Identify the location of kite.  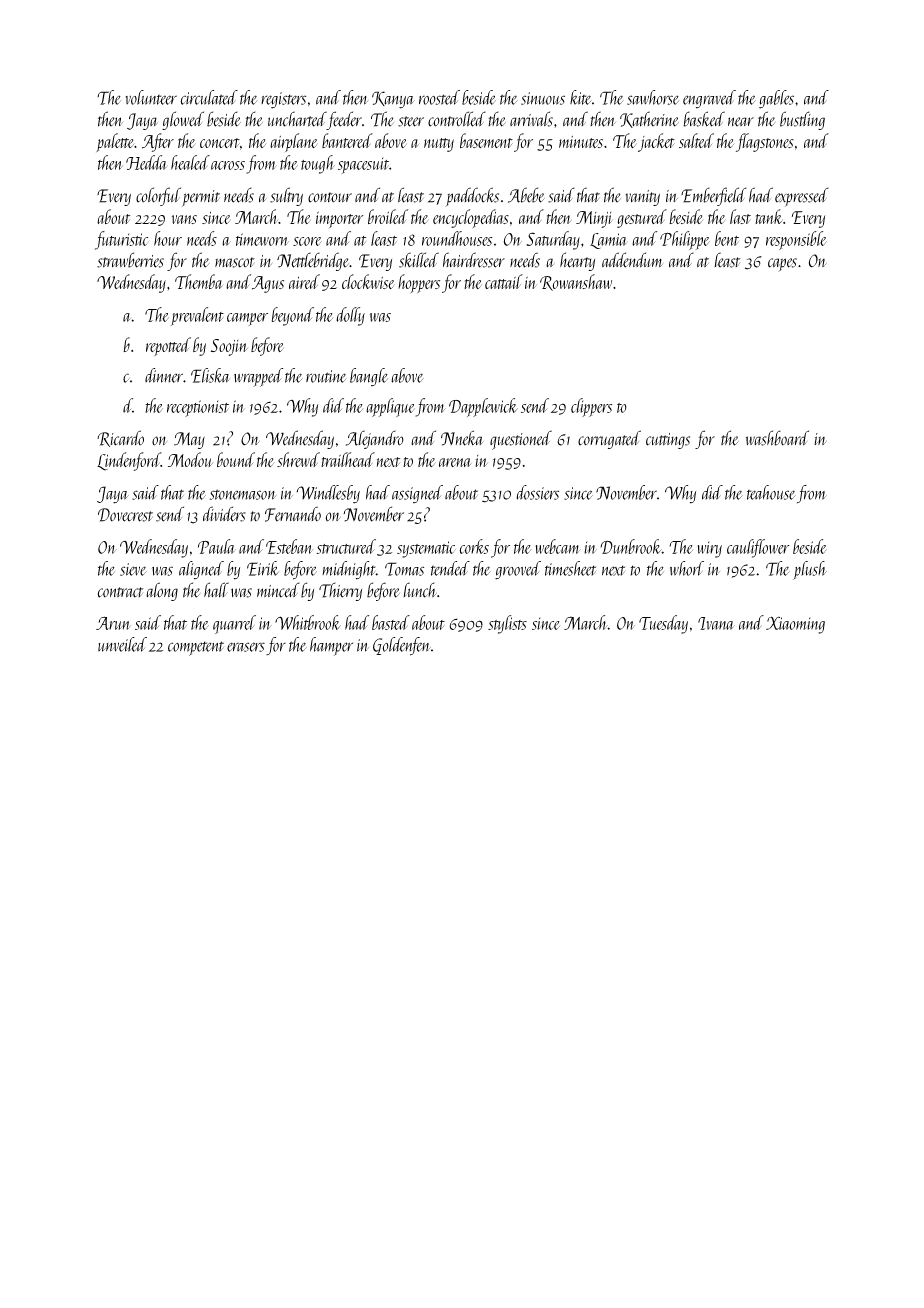
(581, 97).
